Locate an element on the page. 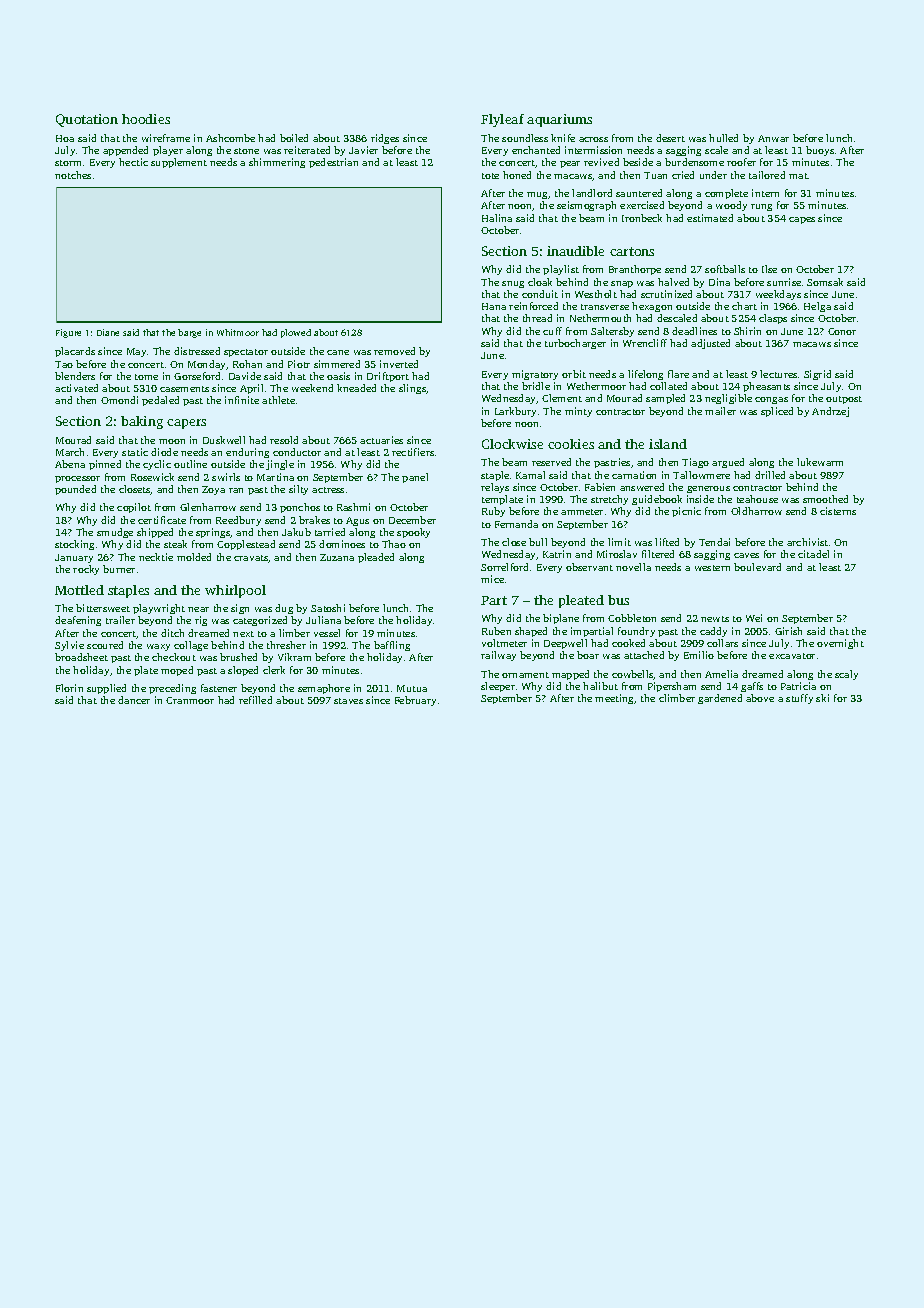 This document has height=1308, width=924. enchanted is located at coordinates (536, 150).
